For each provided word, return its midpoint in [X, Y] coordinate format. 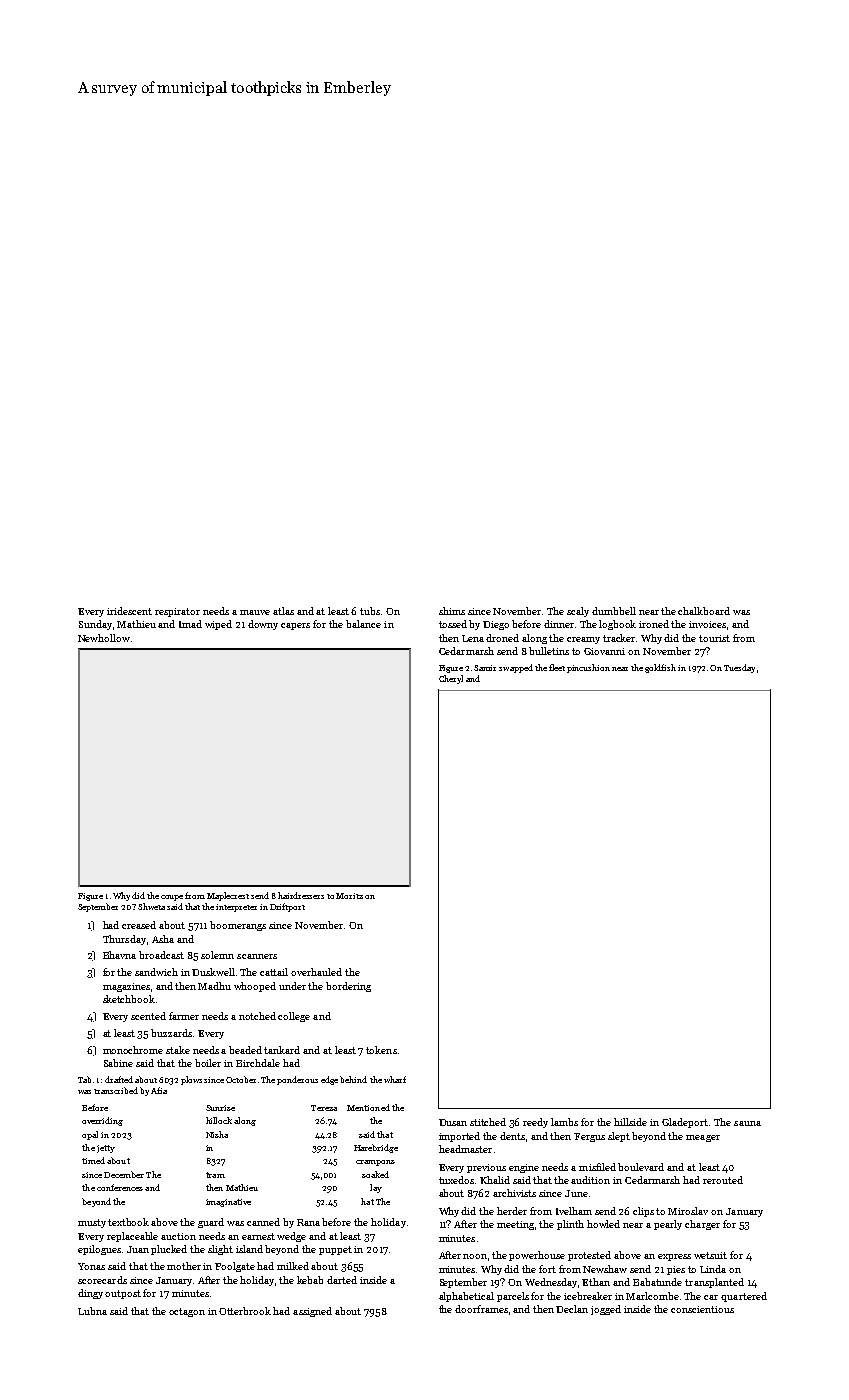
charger [702, 1225]
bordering [348, 987]
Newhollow [104, 638]
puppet [335, 1250]
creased [139, 925]
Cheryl [451, 679]
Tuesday [739, 668]
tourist [714, 638]
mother [184, 1266]
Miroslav [688, 1211]
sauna [747, 1123]
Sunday [95, 625]
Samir [485, 668]
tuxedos [456, 1180]
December [124, 1174]
